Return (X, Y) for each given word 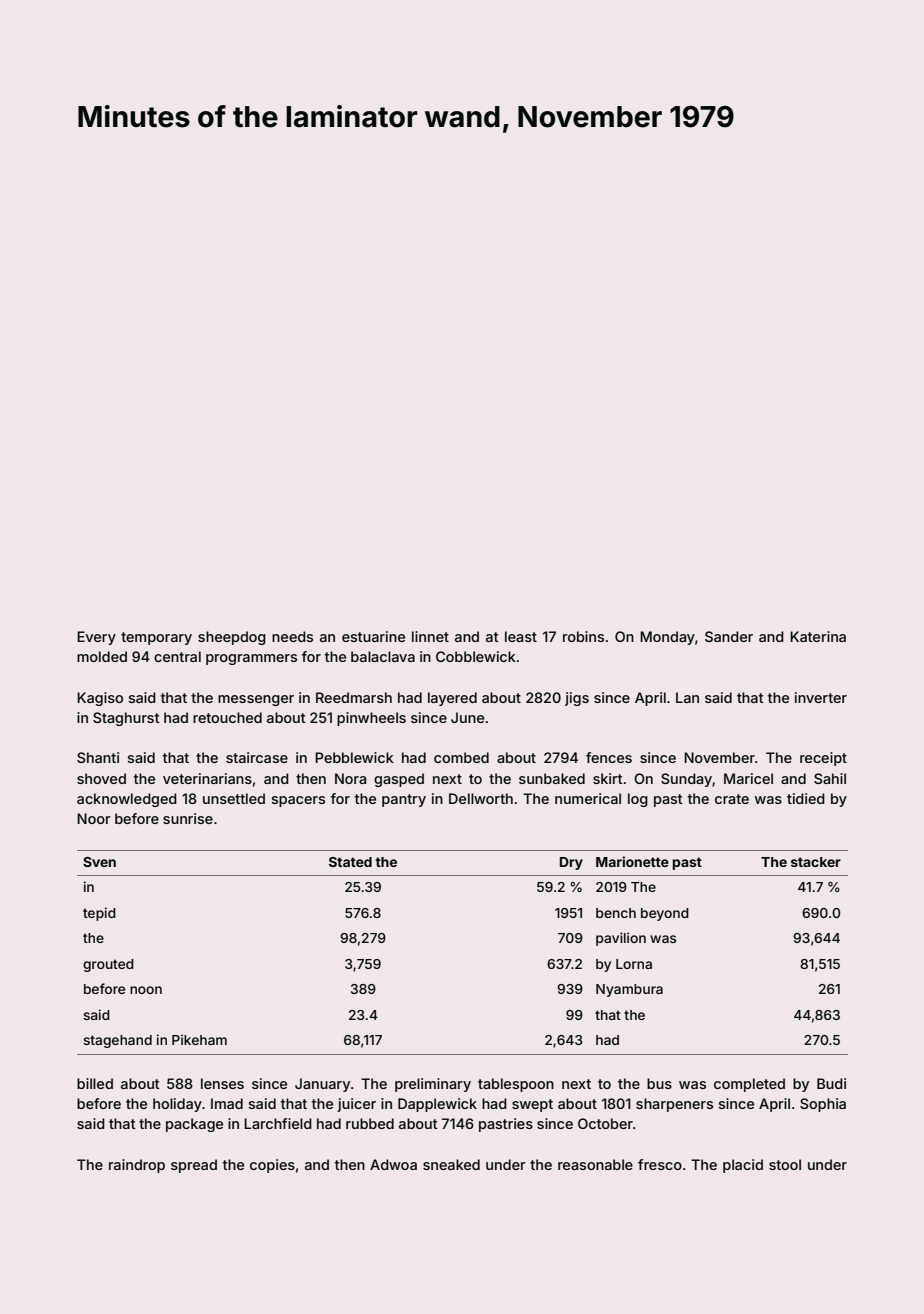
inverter (821, 697)
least (521, 636)
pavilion (621, 939)
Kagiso (100, 699)
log (638, 800)
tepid (99, 914)
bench (616, 913)
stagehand (117, 1041)
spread (194, 1166)
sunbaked (552, 778)
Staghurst (126, 719)
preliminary (433, 1085)
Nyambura (629, 990)
